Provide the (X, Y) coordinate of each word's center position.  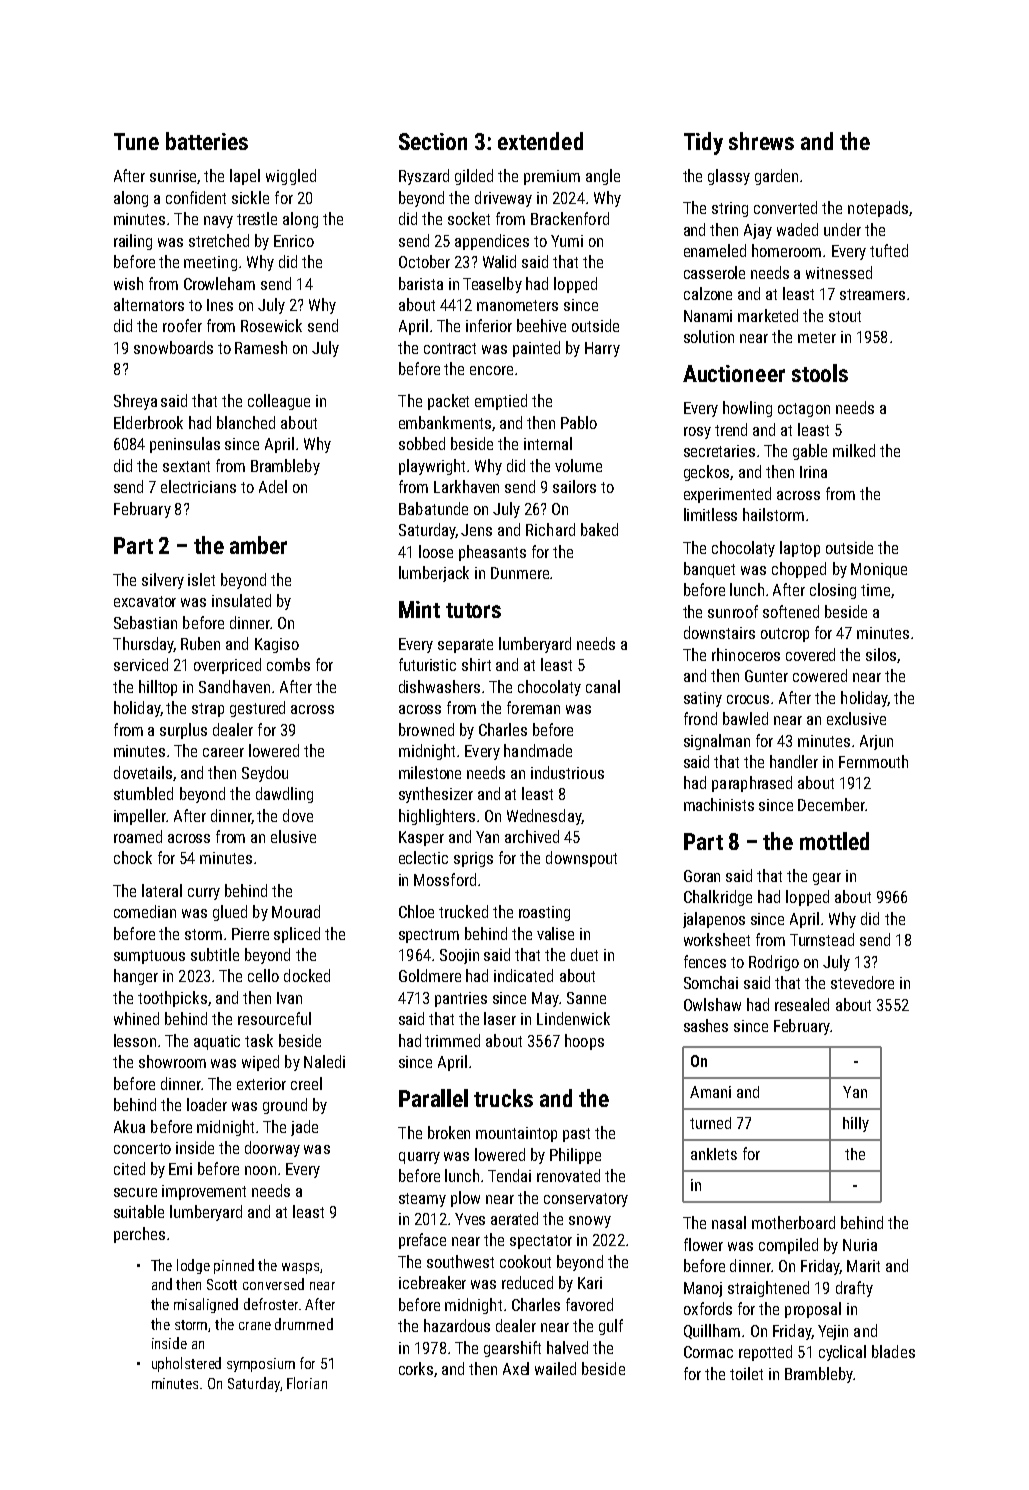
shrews (761, 141)
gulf (611, 1327)
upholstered (186, 1364)
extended (540, 141)
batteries (207, 141)
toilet (746, 1373)
